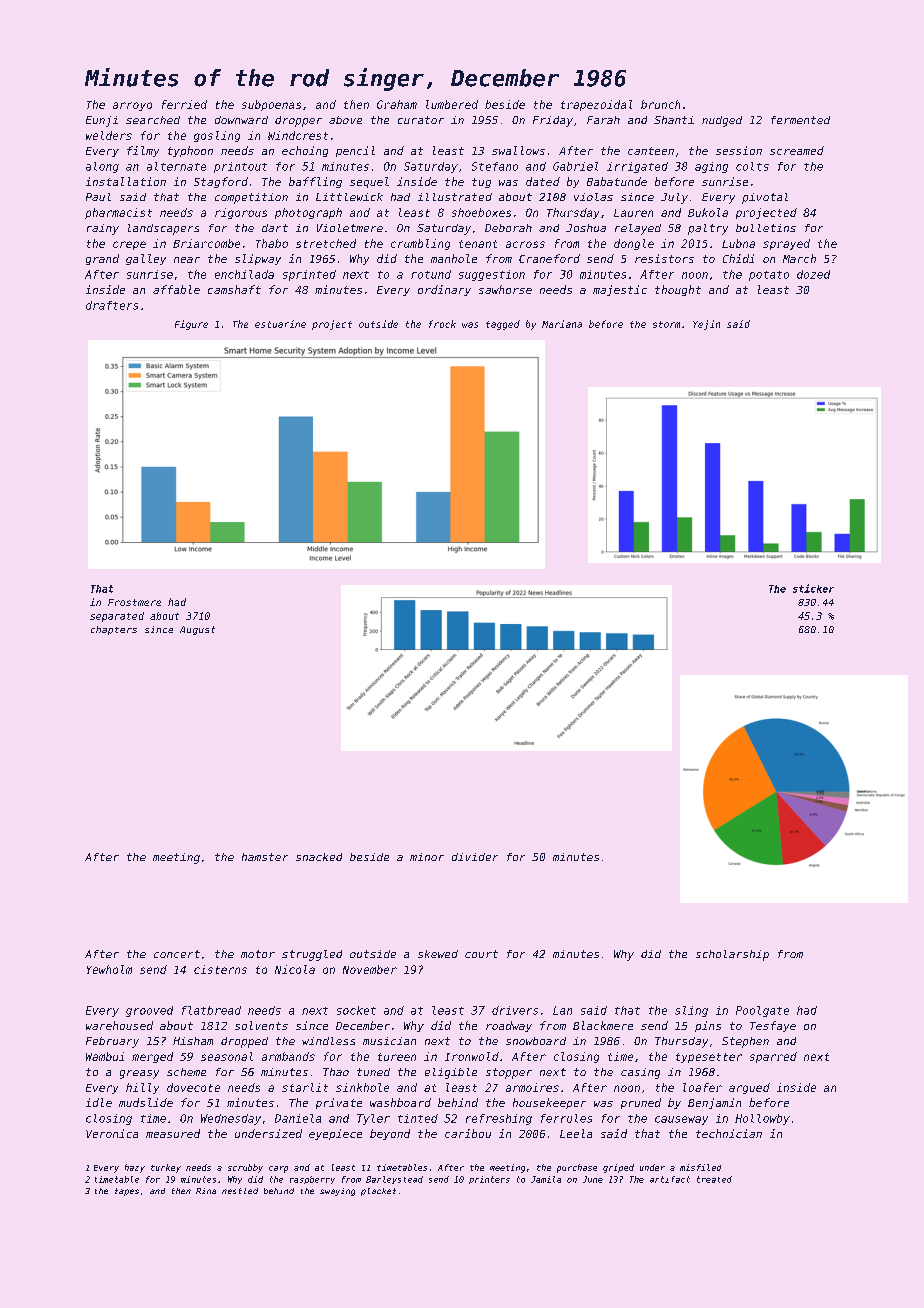 Image resolution: width=924 pixels, height=1308 pixels. What do you see at coordinates (427, 857) in the page?
I see `minor` at bounding box center [427, 857].
